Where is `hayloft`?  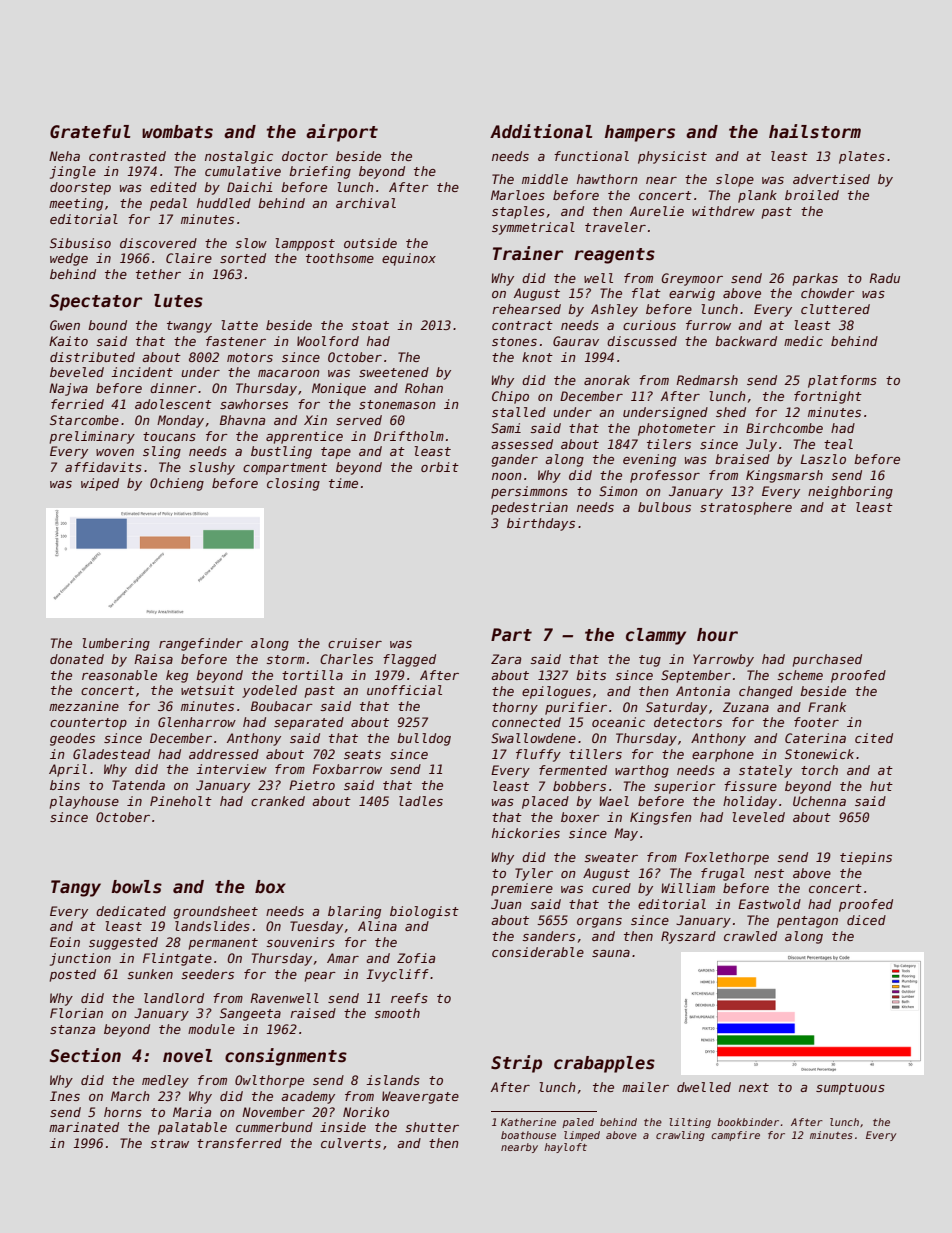
hayloft is located at coordinates (566, 1148).
